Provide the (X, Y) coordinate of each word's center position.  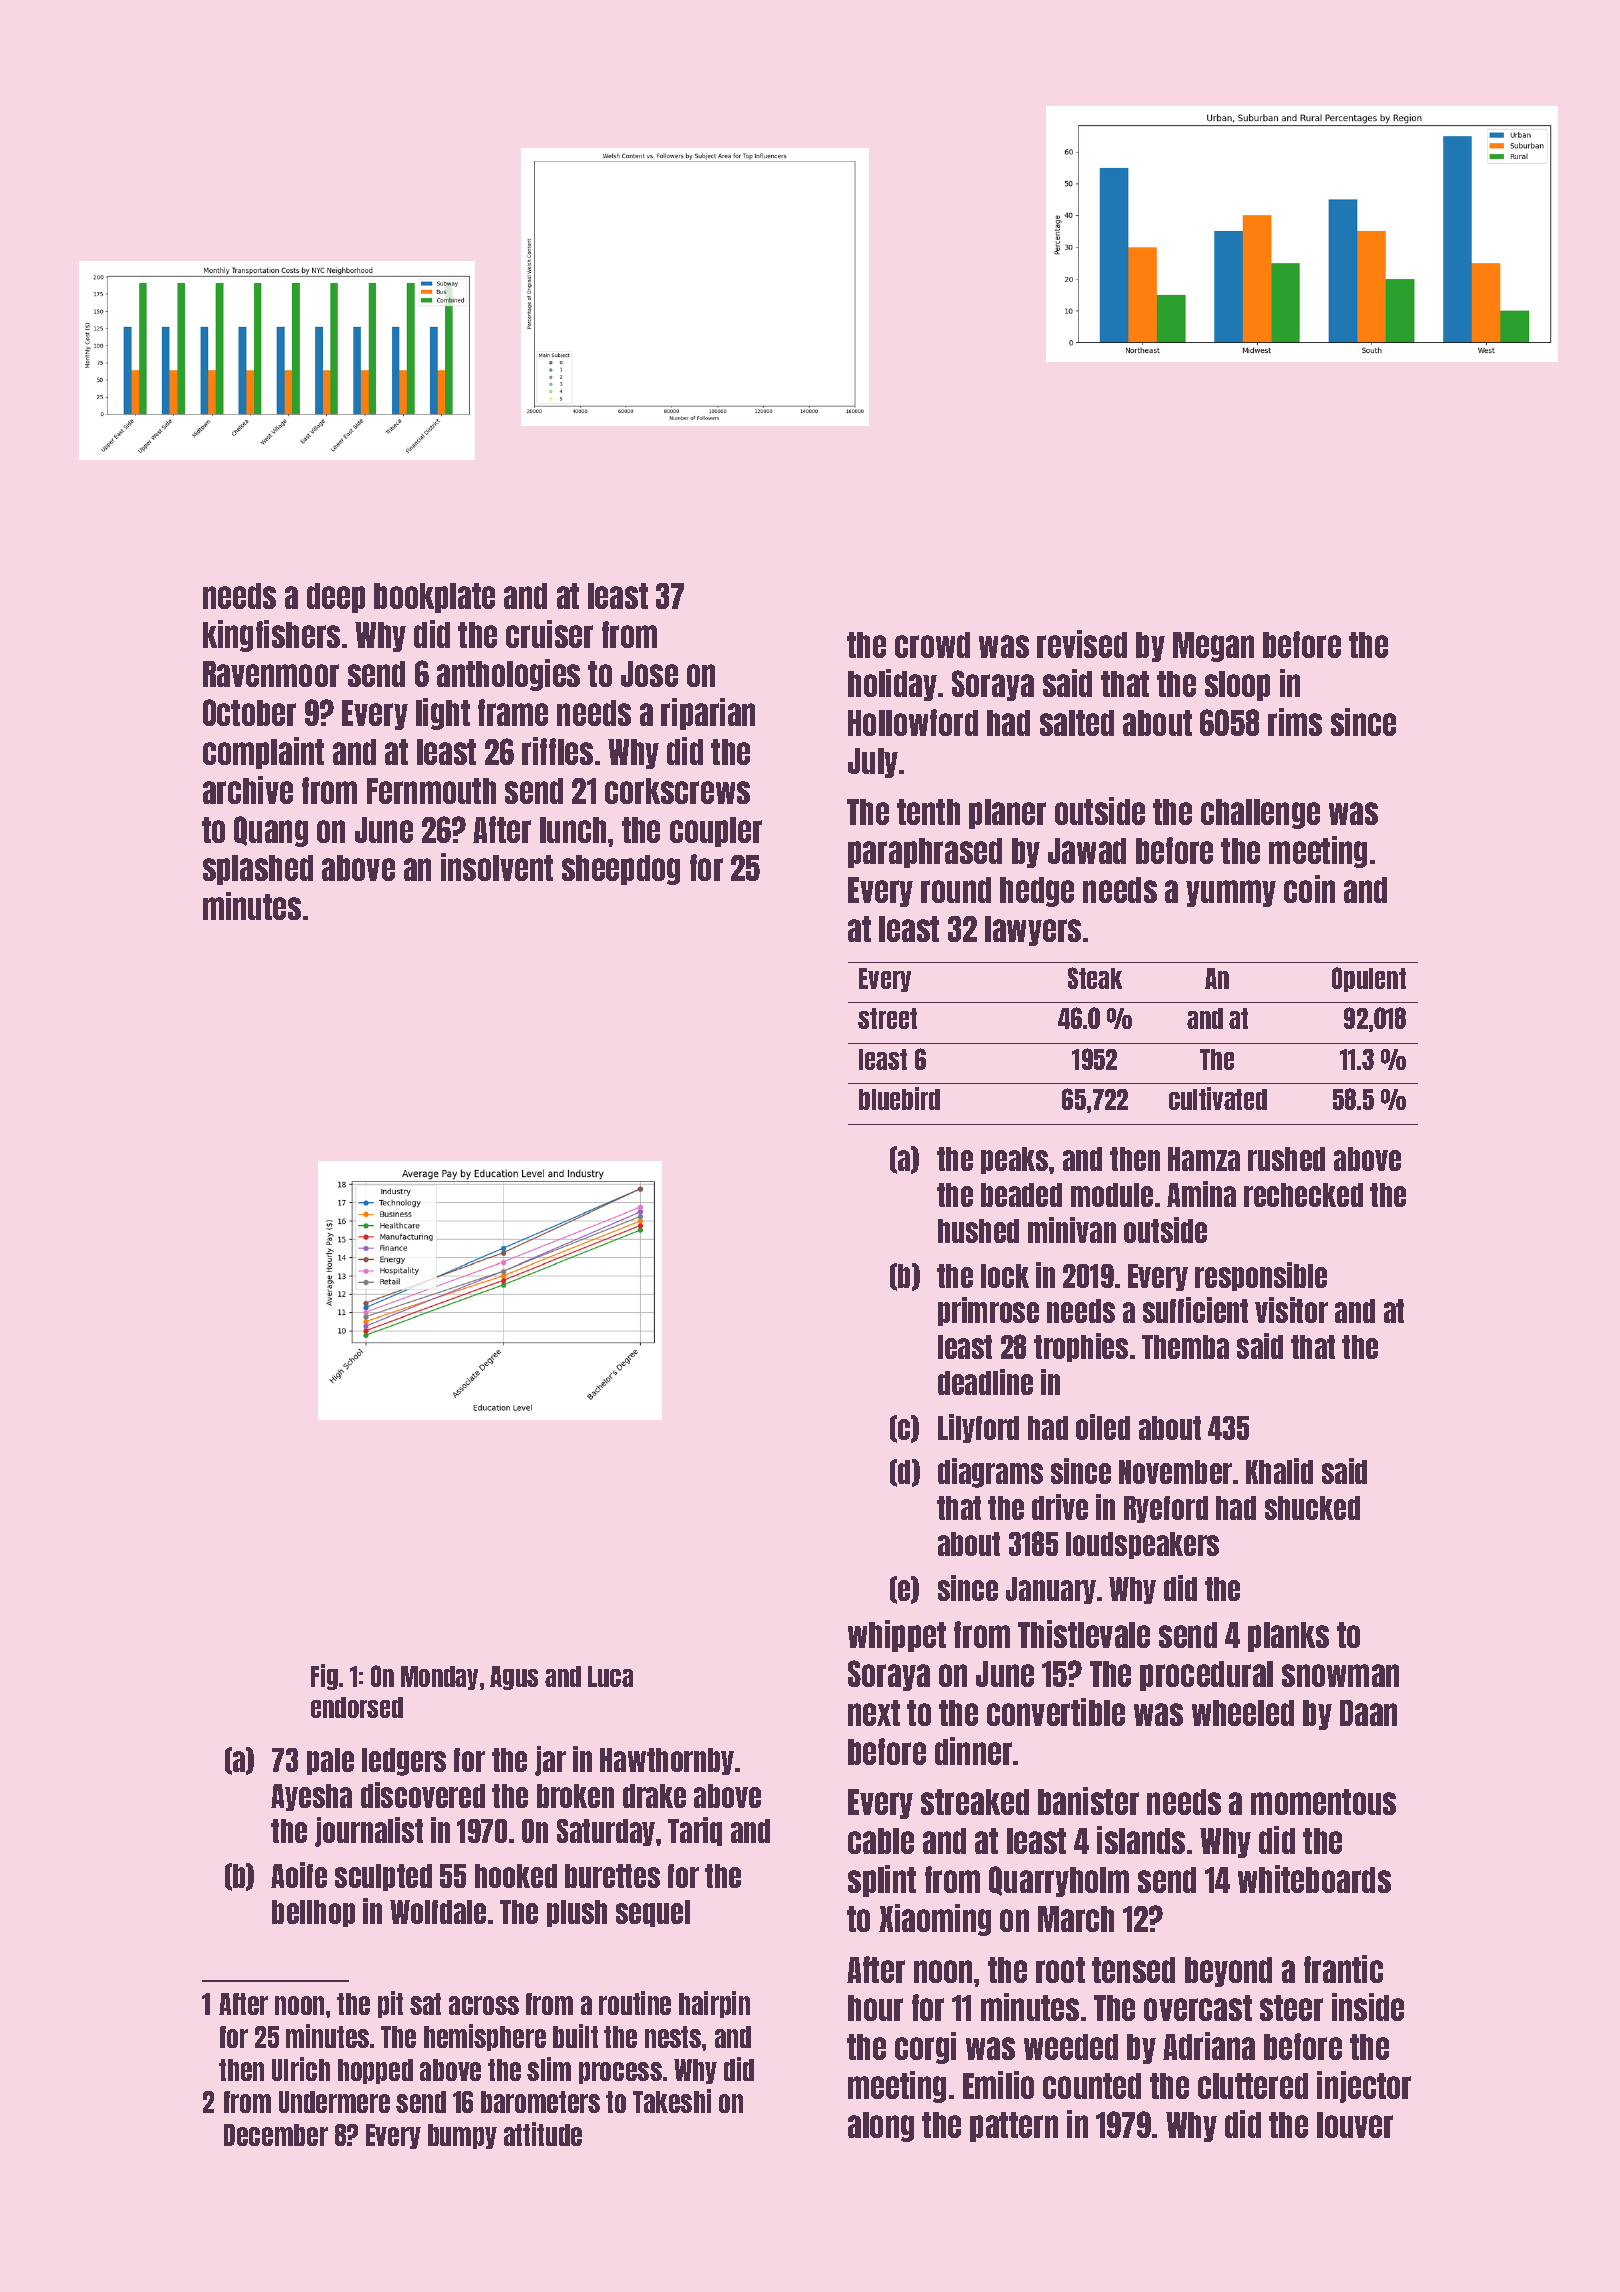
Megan (1213, 647)
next (874, 1713)
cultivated (1218, 1098)
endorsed (357, 1707)
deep (336, 598)
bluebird (899, 1098)
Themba (1185, 1347)
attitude (543, 2134)
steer (1291, 2008)
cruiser (549, 634)
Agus (514, 1678)
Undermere (334, 2102)
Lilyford (978, 1428)
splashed (258, 870)
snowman (1340, 1675)
